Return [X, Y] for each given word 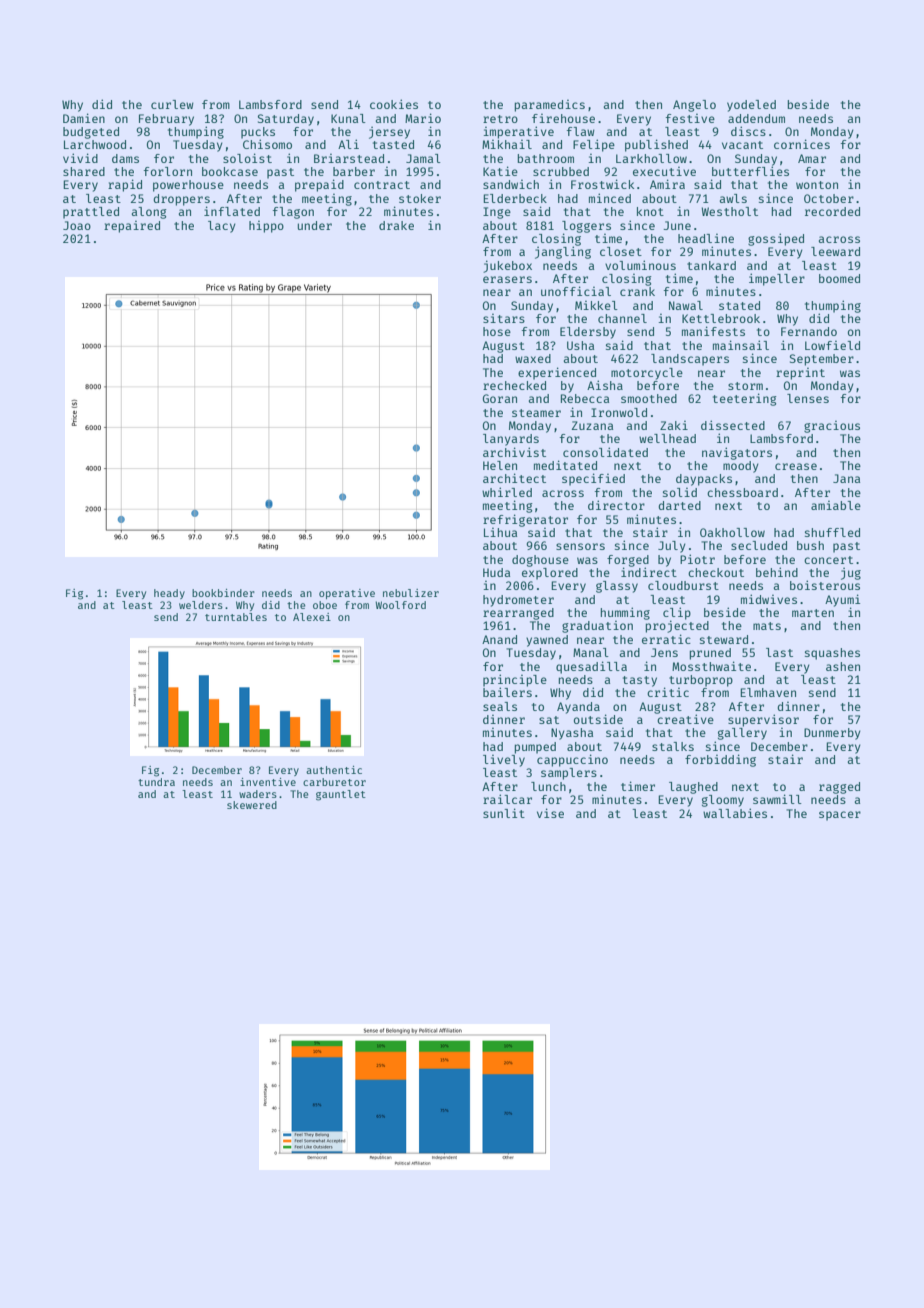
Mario [423, 118]
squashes [832, 654]
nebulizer [411, 593]
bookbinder [223, 593]
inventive [268, 782]
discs [748, 131]
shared [84, 171]
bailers [507, 692]
